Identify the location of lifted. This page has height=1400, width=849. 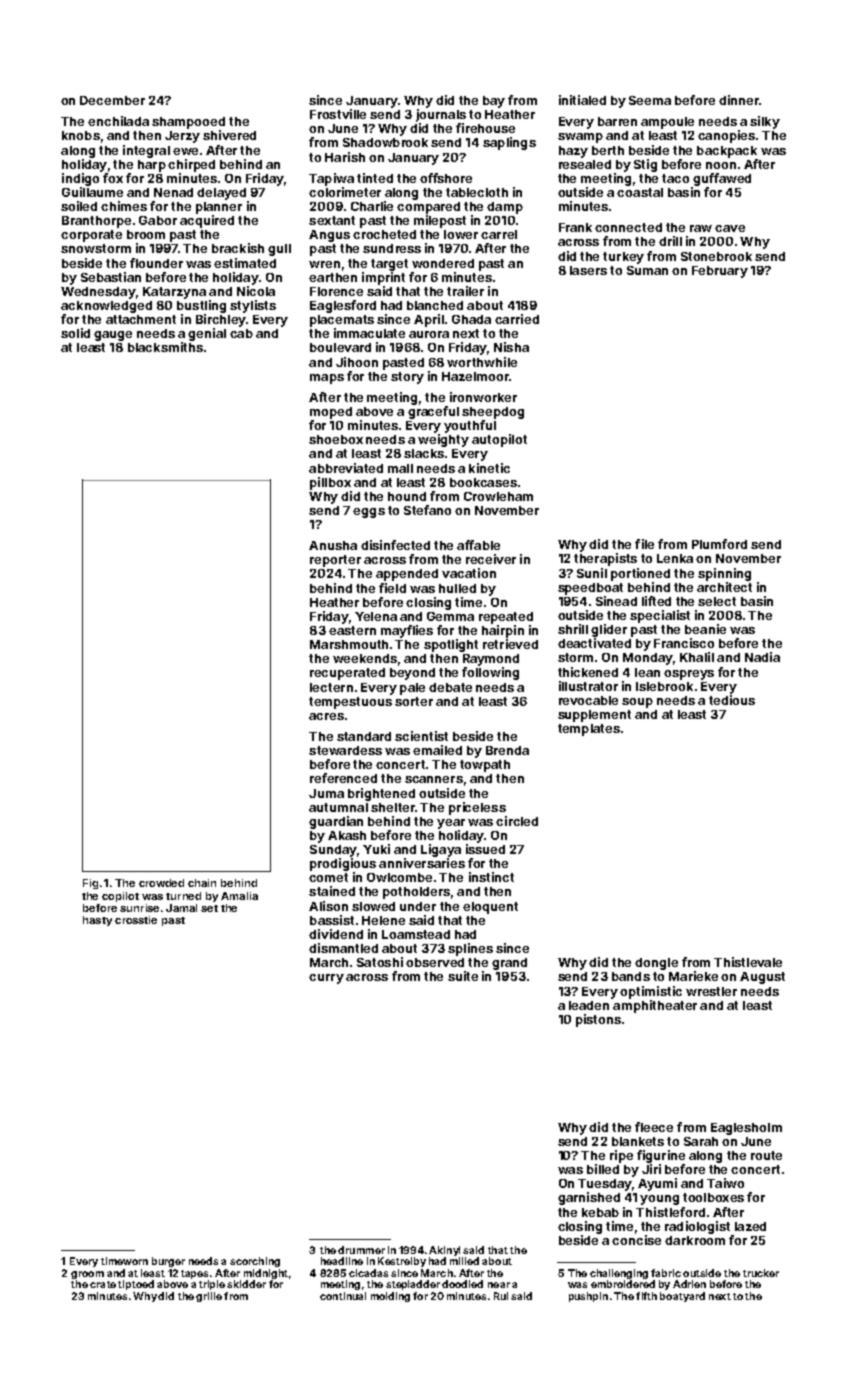
(656, 601).
